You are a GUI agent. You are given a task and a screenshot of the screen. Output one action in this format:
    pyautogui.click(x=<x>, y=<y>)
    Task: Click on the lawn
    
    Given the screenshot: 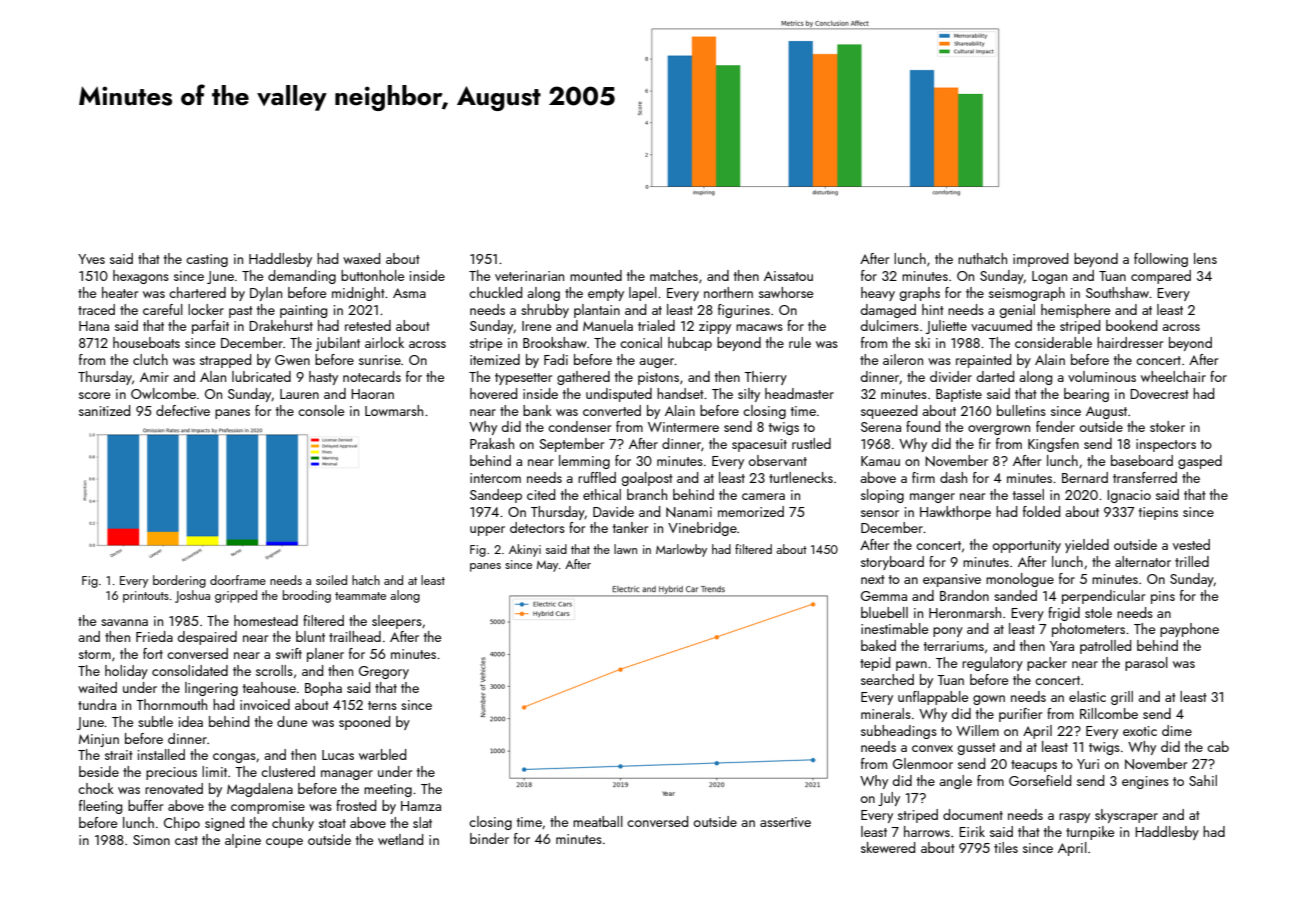 What is the action you would take?
    pyautogui.click(x=625, y=549)
